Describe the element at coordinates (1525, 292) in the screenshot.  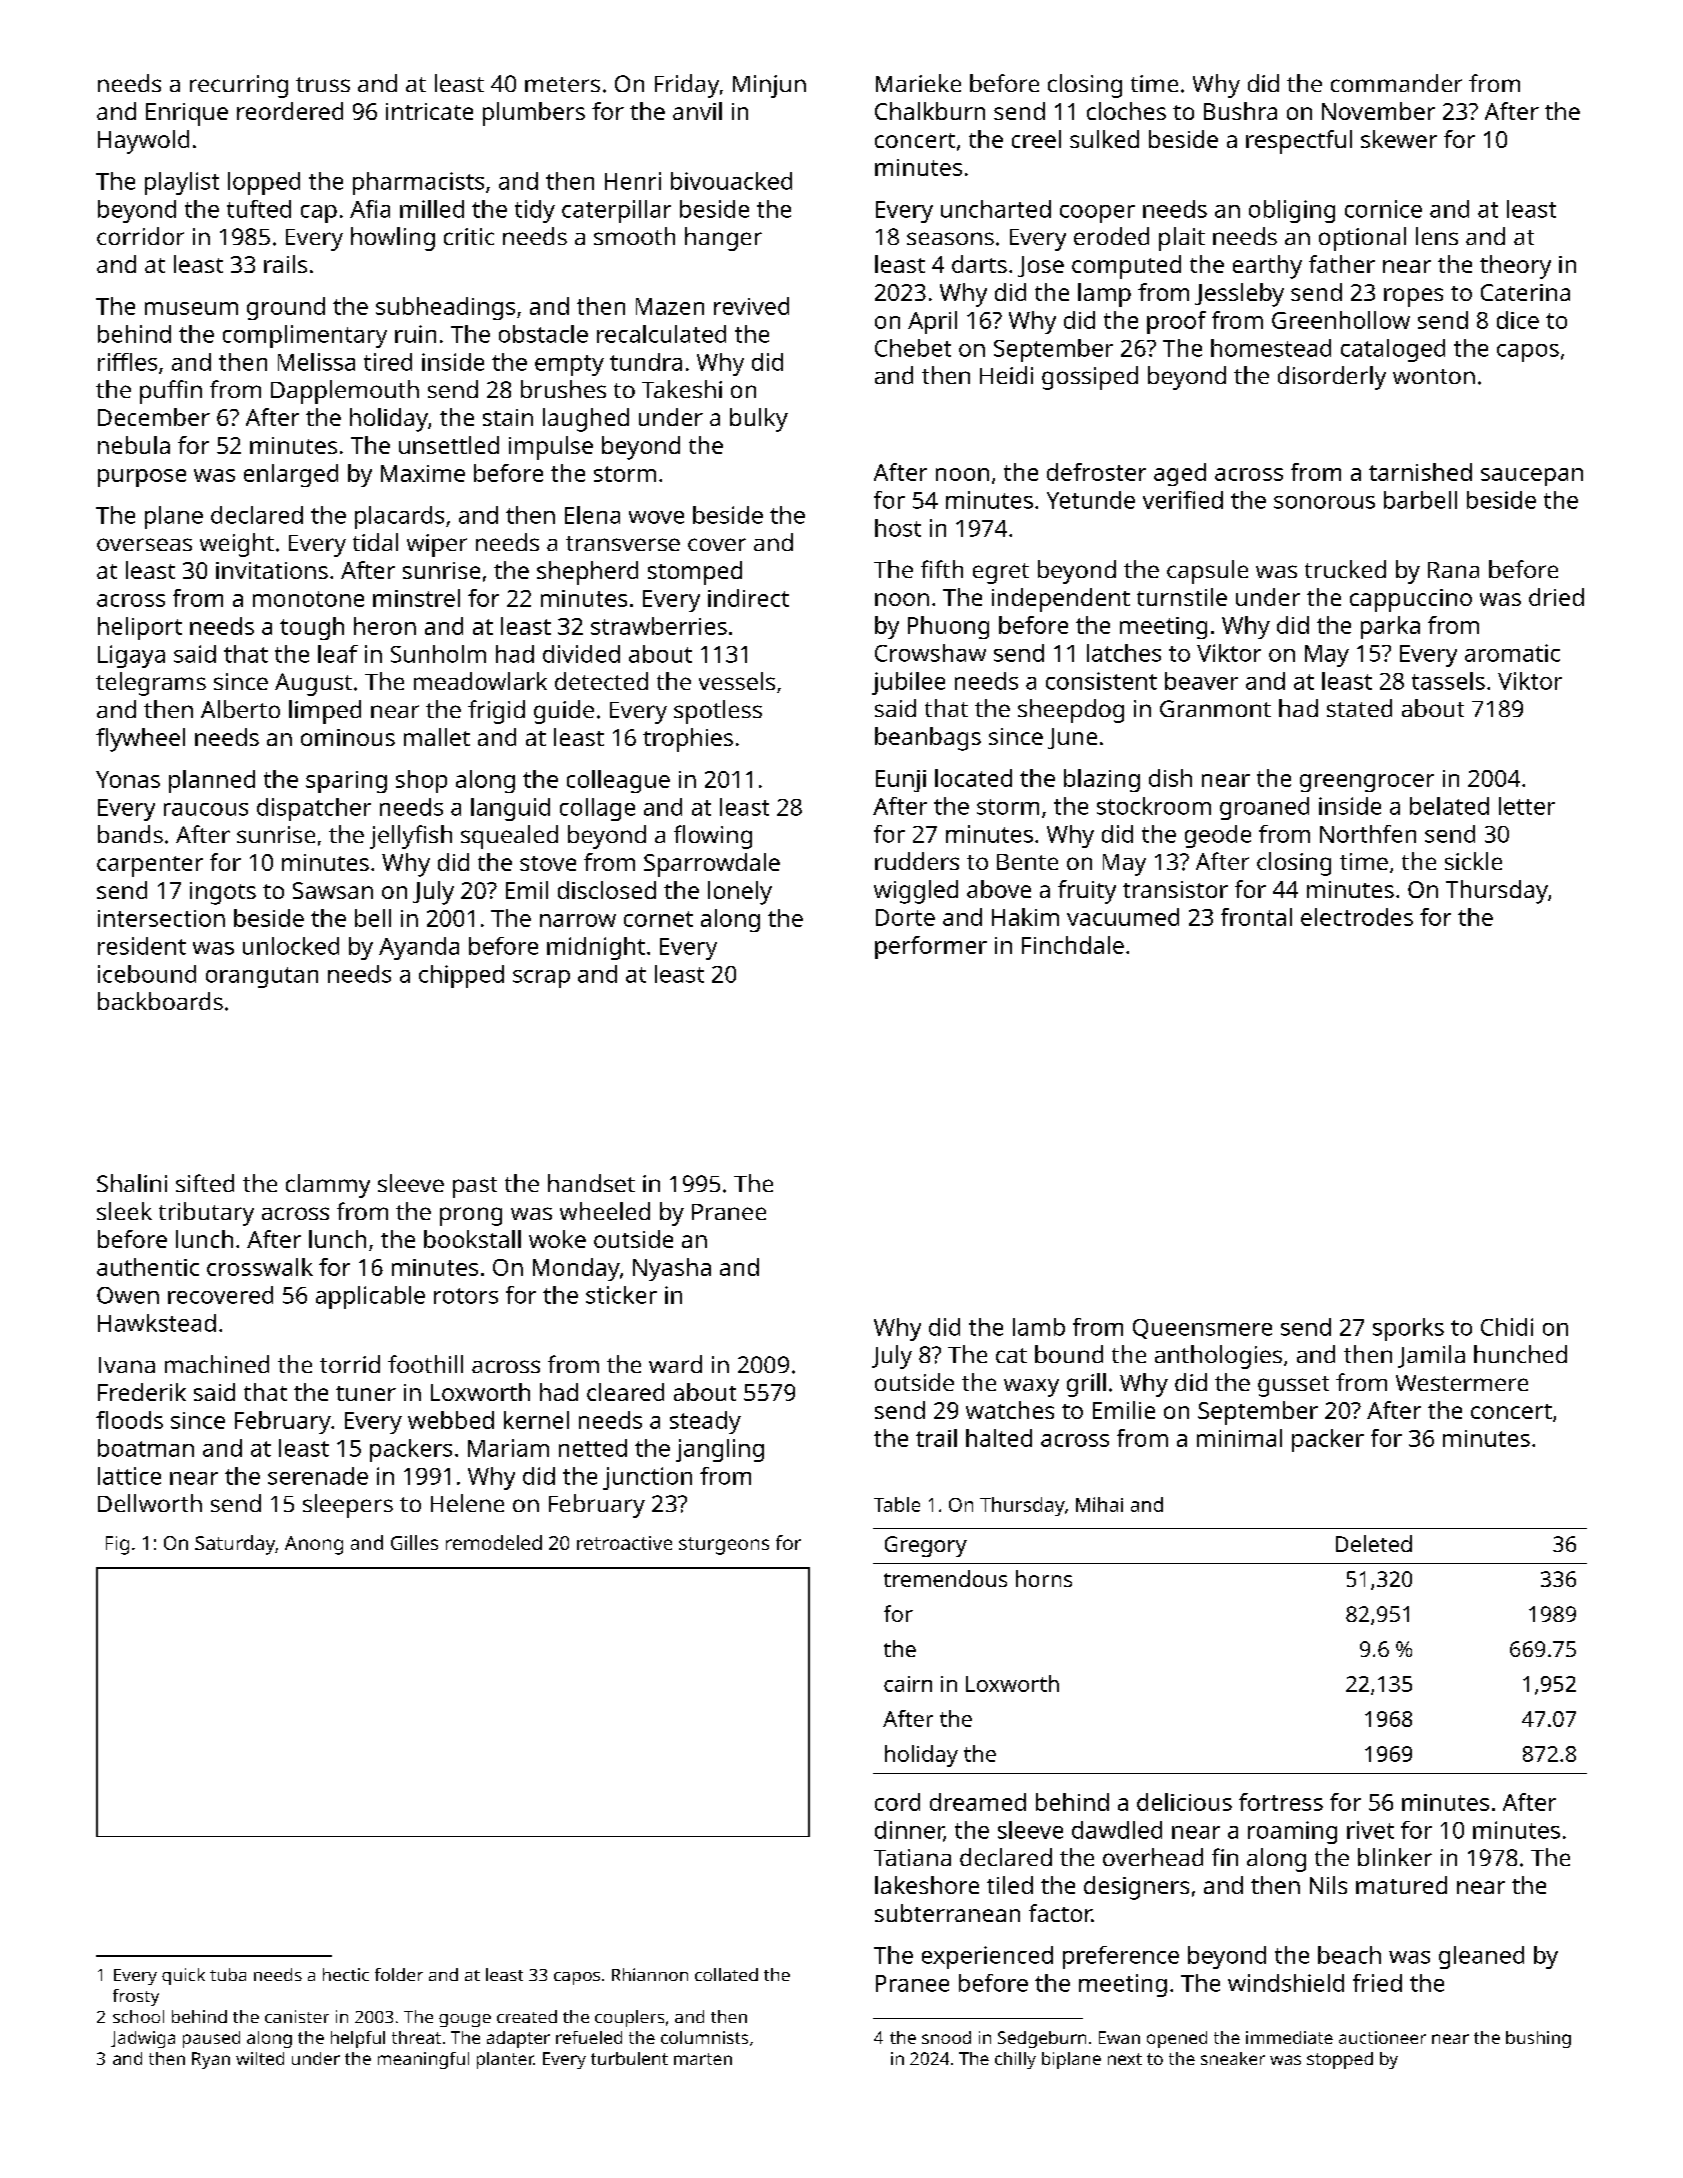
I see `Caterina` at that location.
